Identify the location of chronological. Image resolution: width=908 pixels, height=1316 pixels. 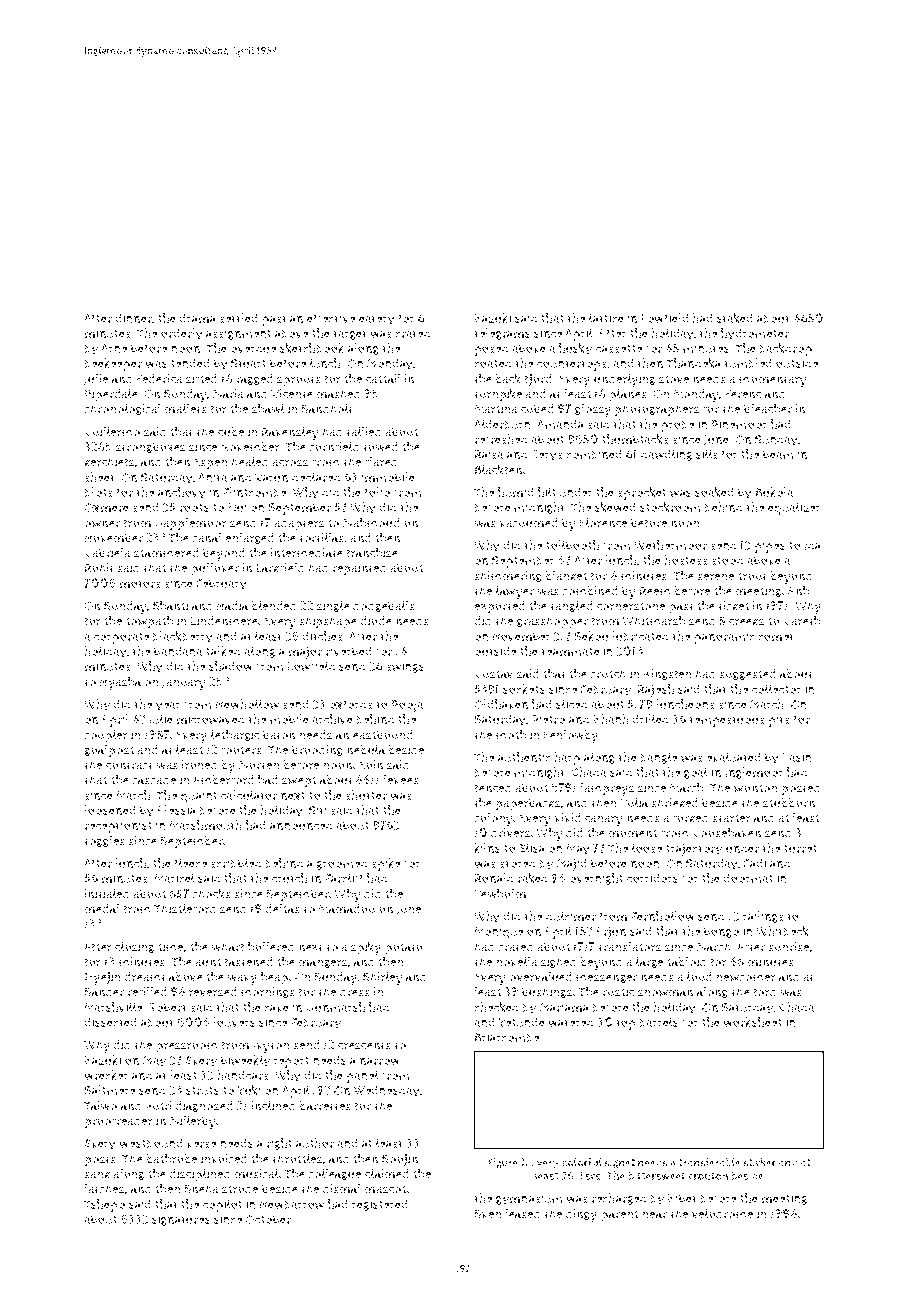
(122, 409).
